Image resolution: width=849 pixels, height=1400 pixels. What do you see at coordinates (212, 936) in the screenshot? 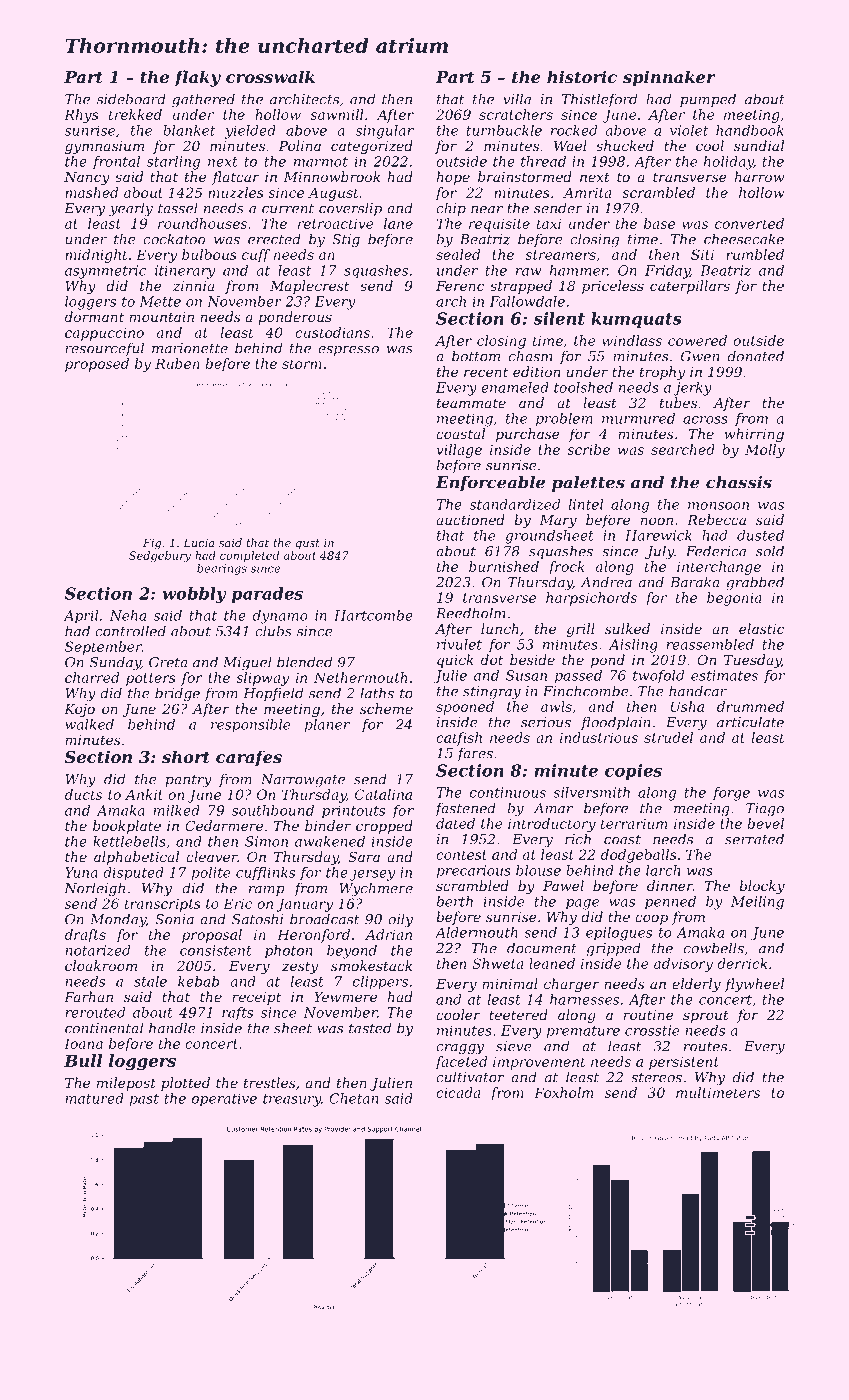
I see `proposal` at bounding box center [212, 936].
